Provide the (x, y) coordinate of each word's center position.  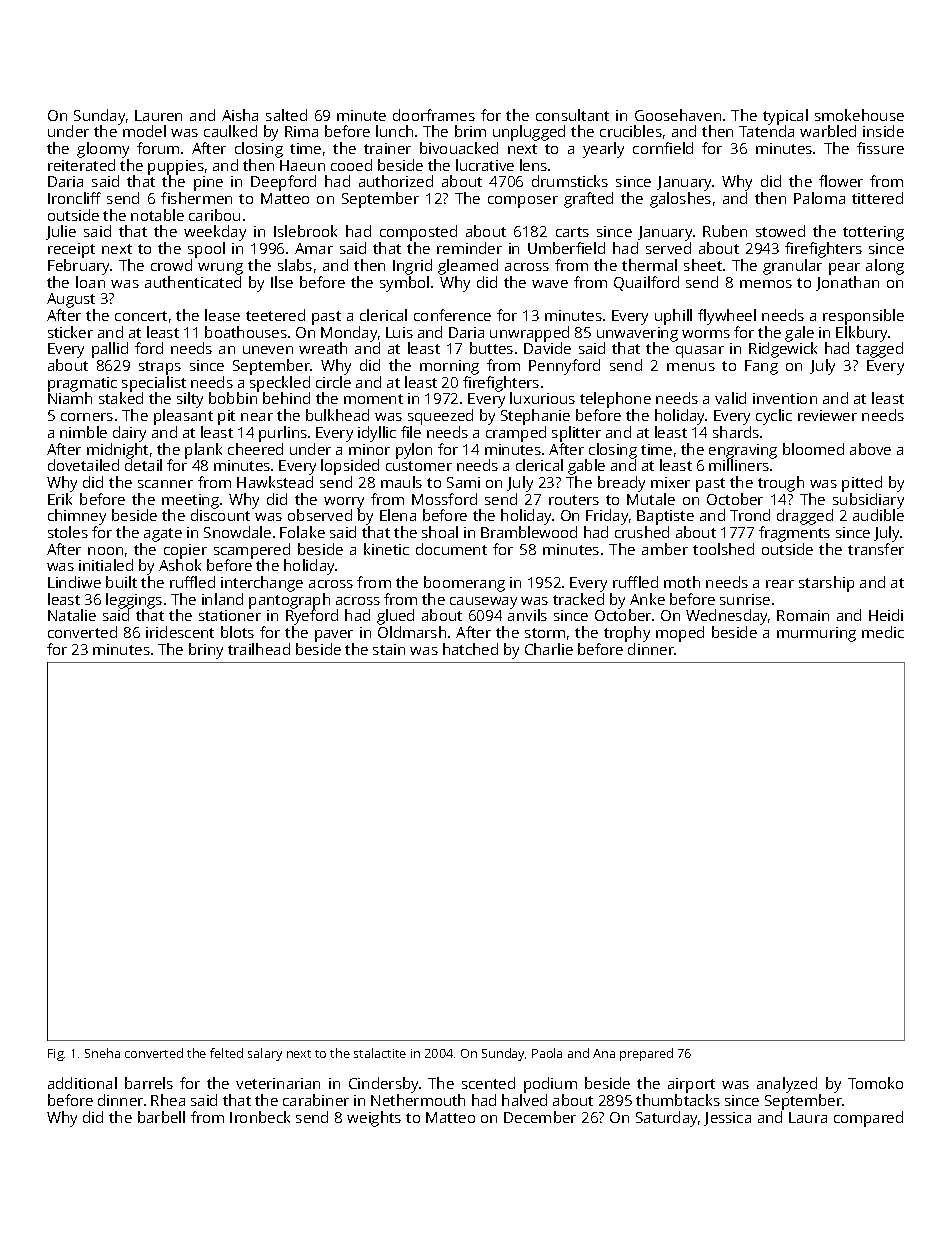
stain (389, 649)
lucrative (485, 165)
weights (374, 1119)
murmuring (816, 634)
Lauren (158, 115)
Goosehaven (678, 115)
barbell (161, 1117)
